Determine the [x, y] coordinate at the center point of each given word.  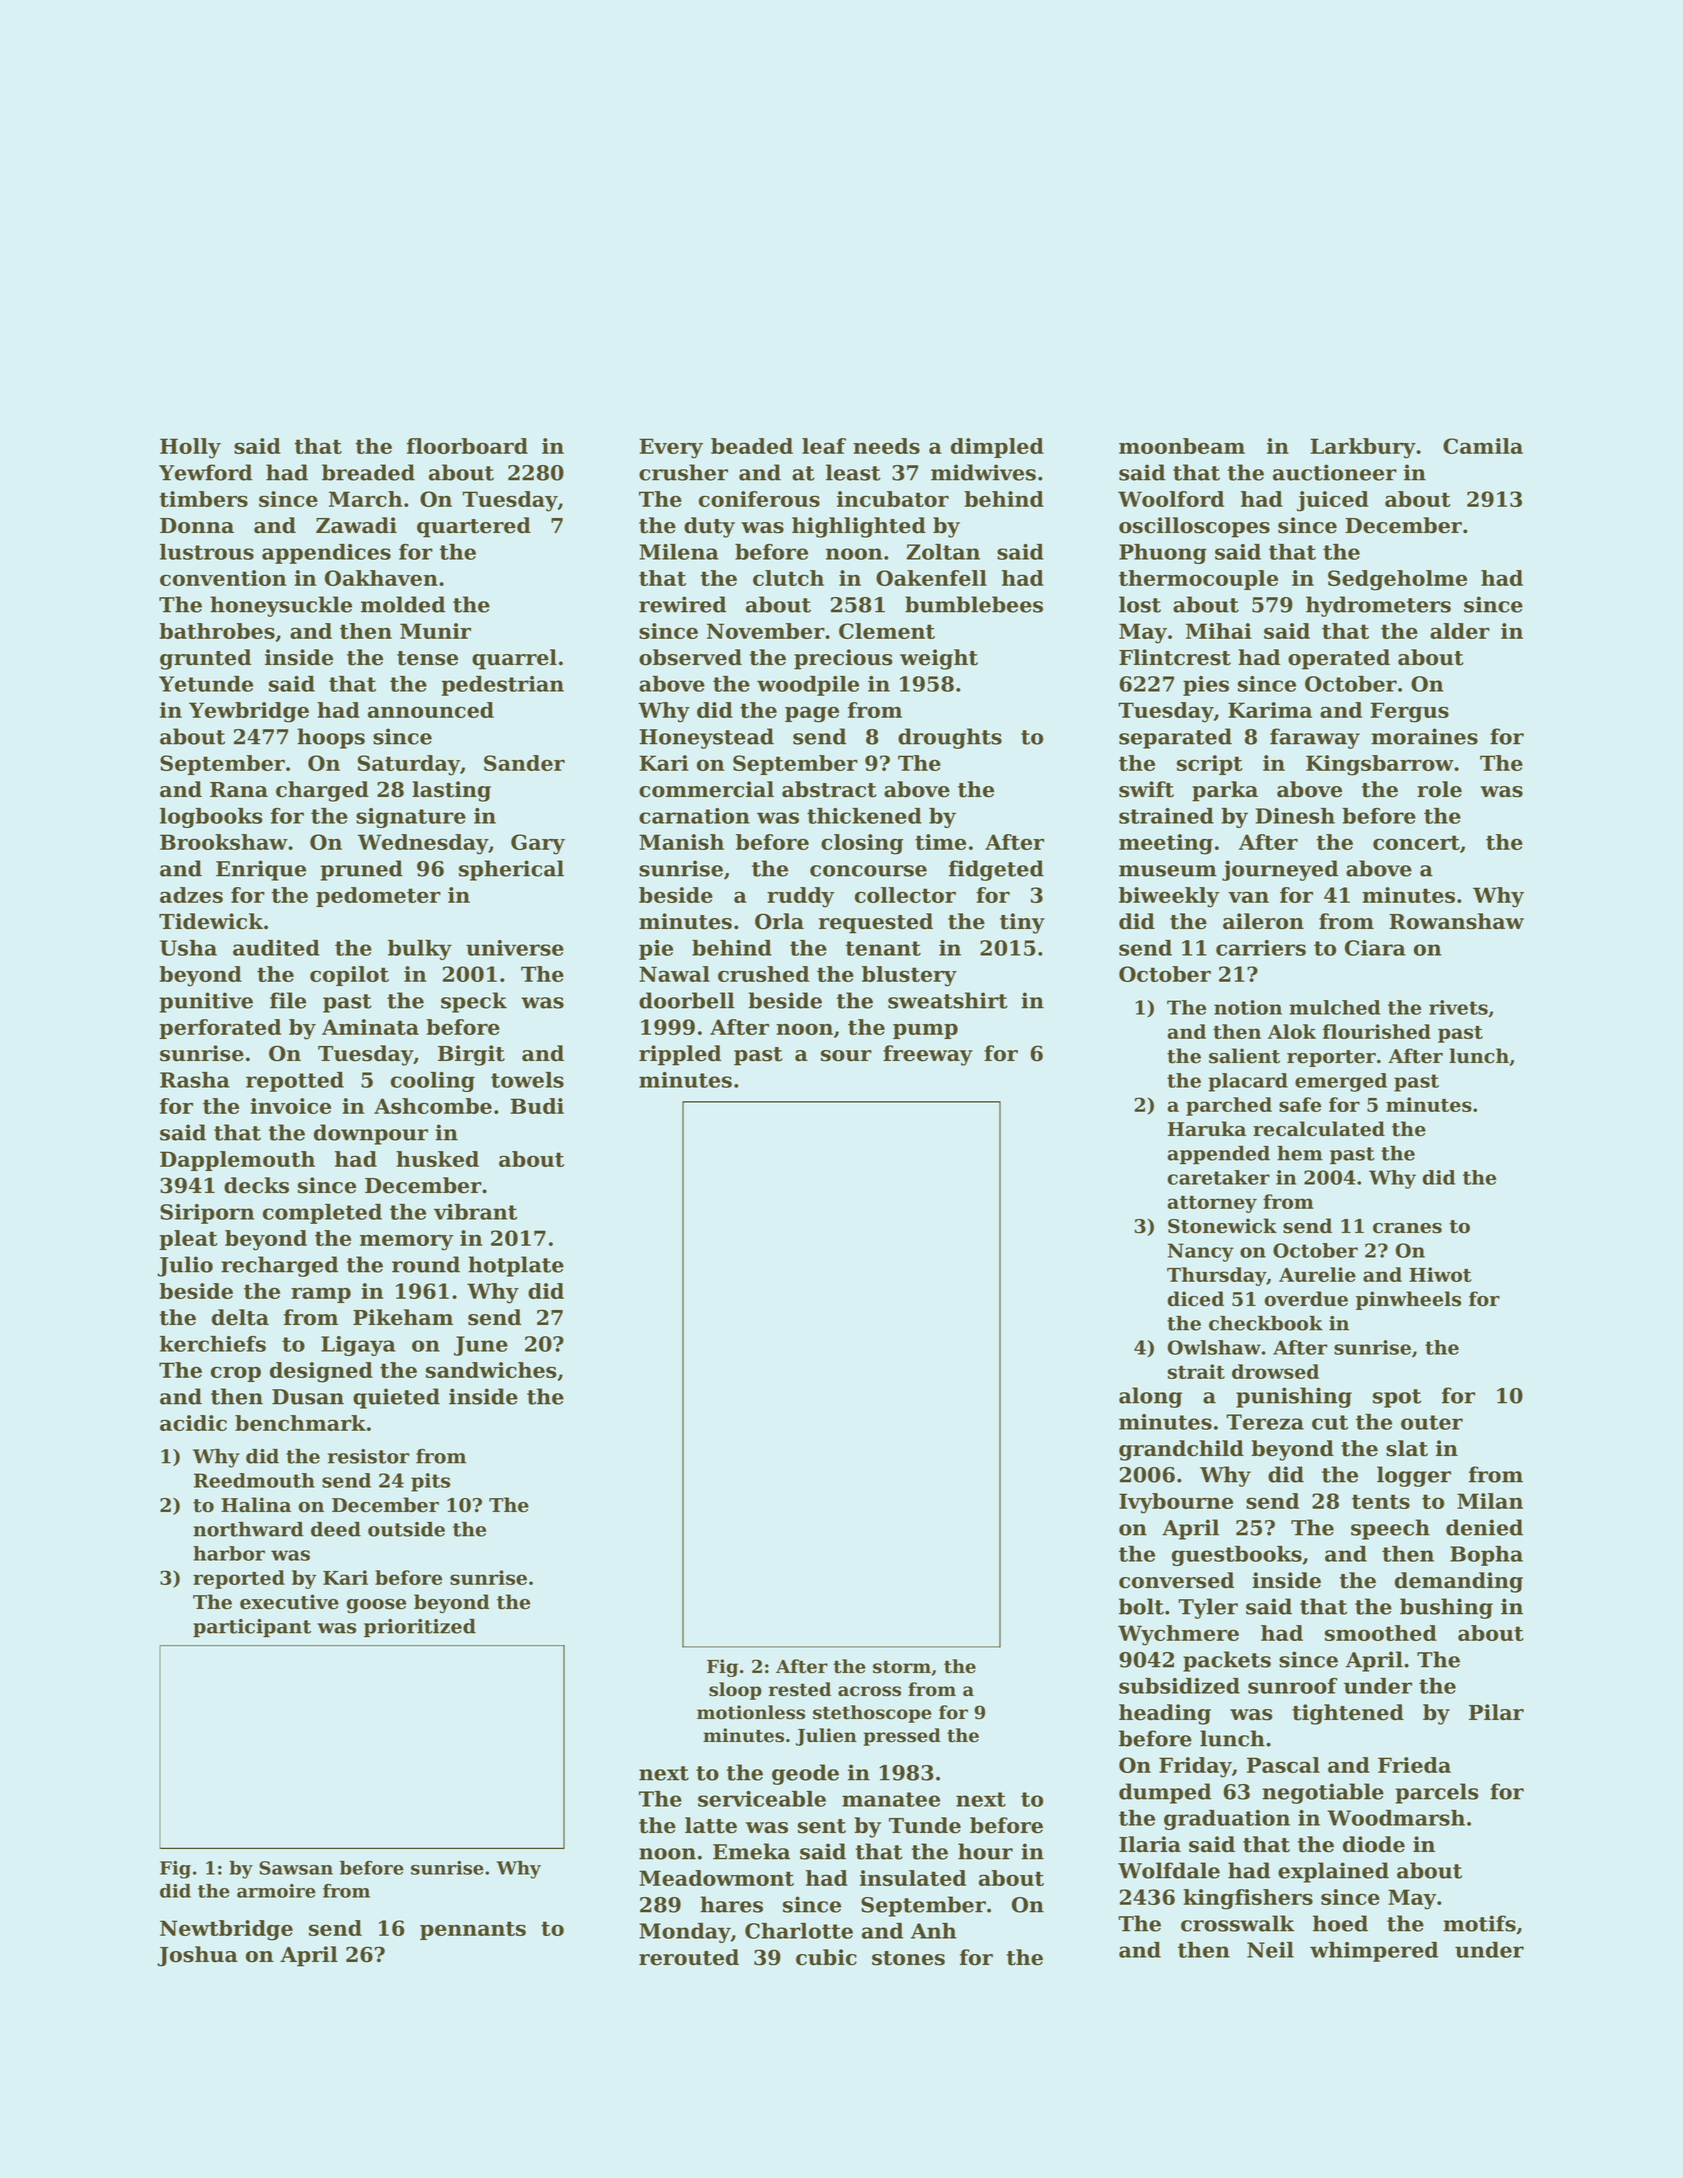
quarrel [514, 659]
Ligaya [358, 1346]
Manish [681, 842]
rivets [1458, 1007]
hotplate [516, 1266]
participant [252, 1628]
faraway [1315, 738]
